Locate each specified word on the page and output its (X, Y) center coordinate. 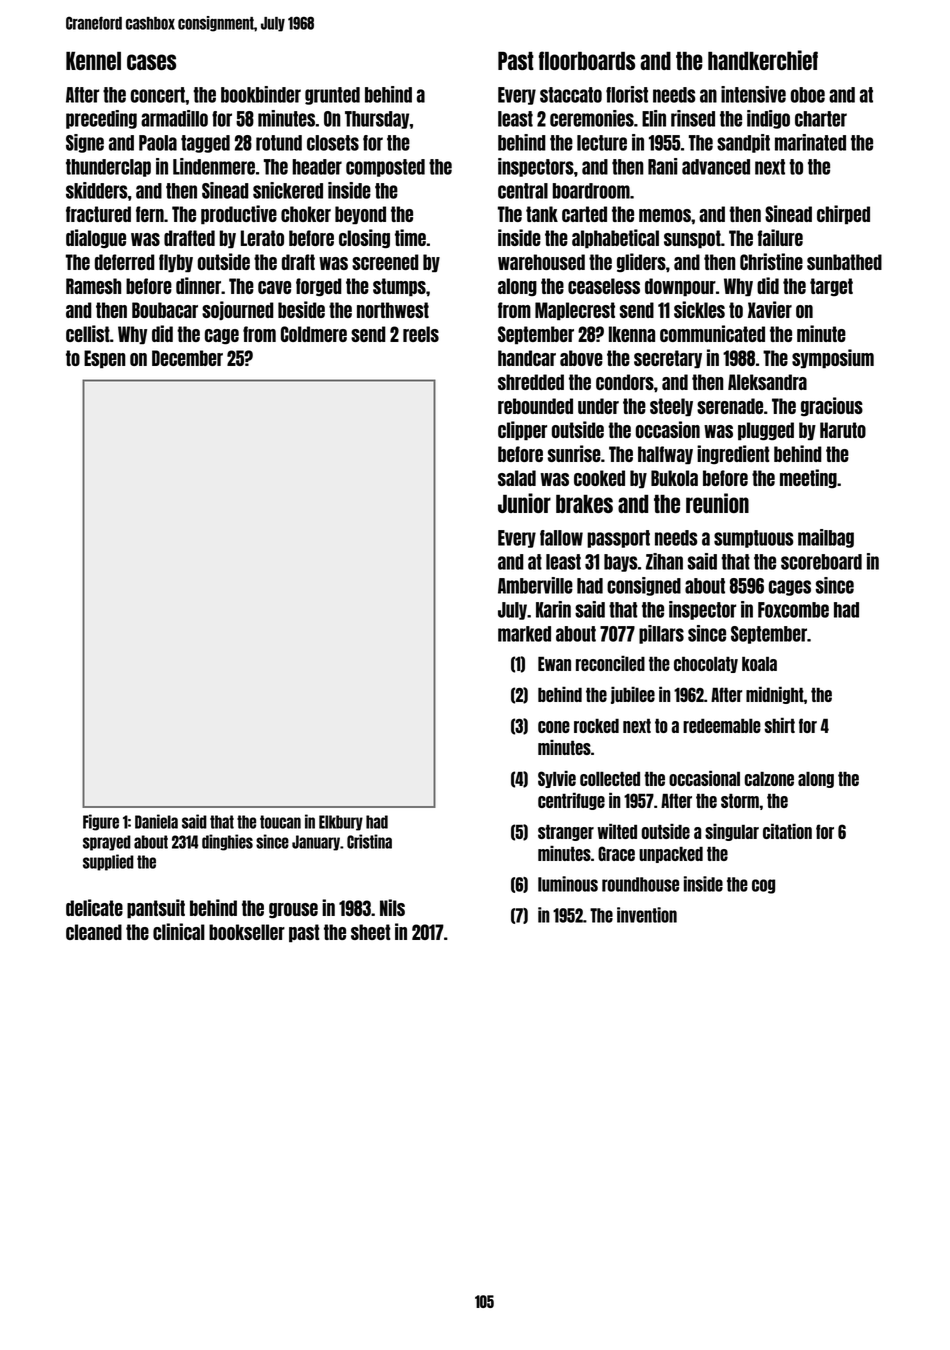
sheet (371, 932)
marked (524, 634)
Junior (524, 503)
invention (647, 915)
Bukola (674, 478)
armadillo (174, 118)
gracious (832, 406)
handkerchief (763, 60)
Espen (104, 359)
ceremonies (592, 118)
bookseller (247, 932)
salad (517, 478)
